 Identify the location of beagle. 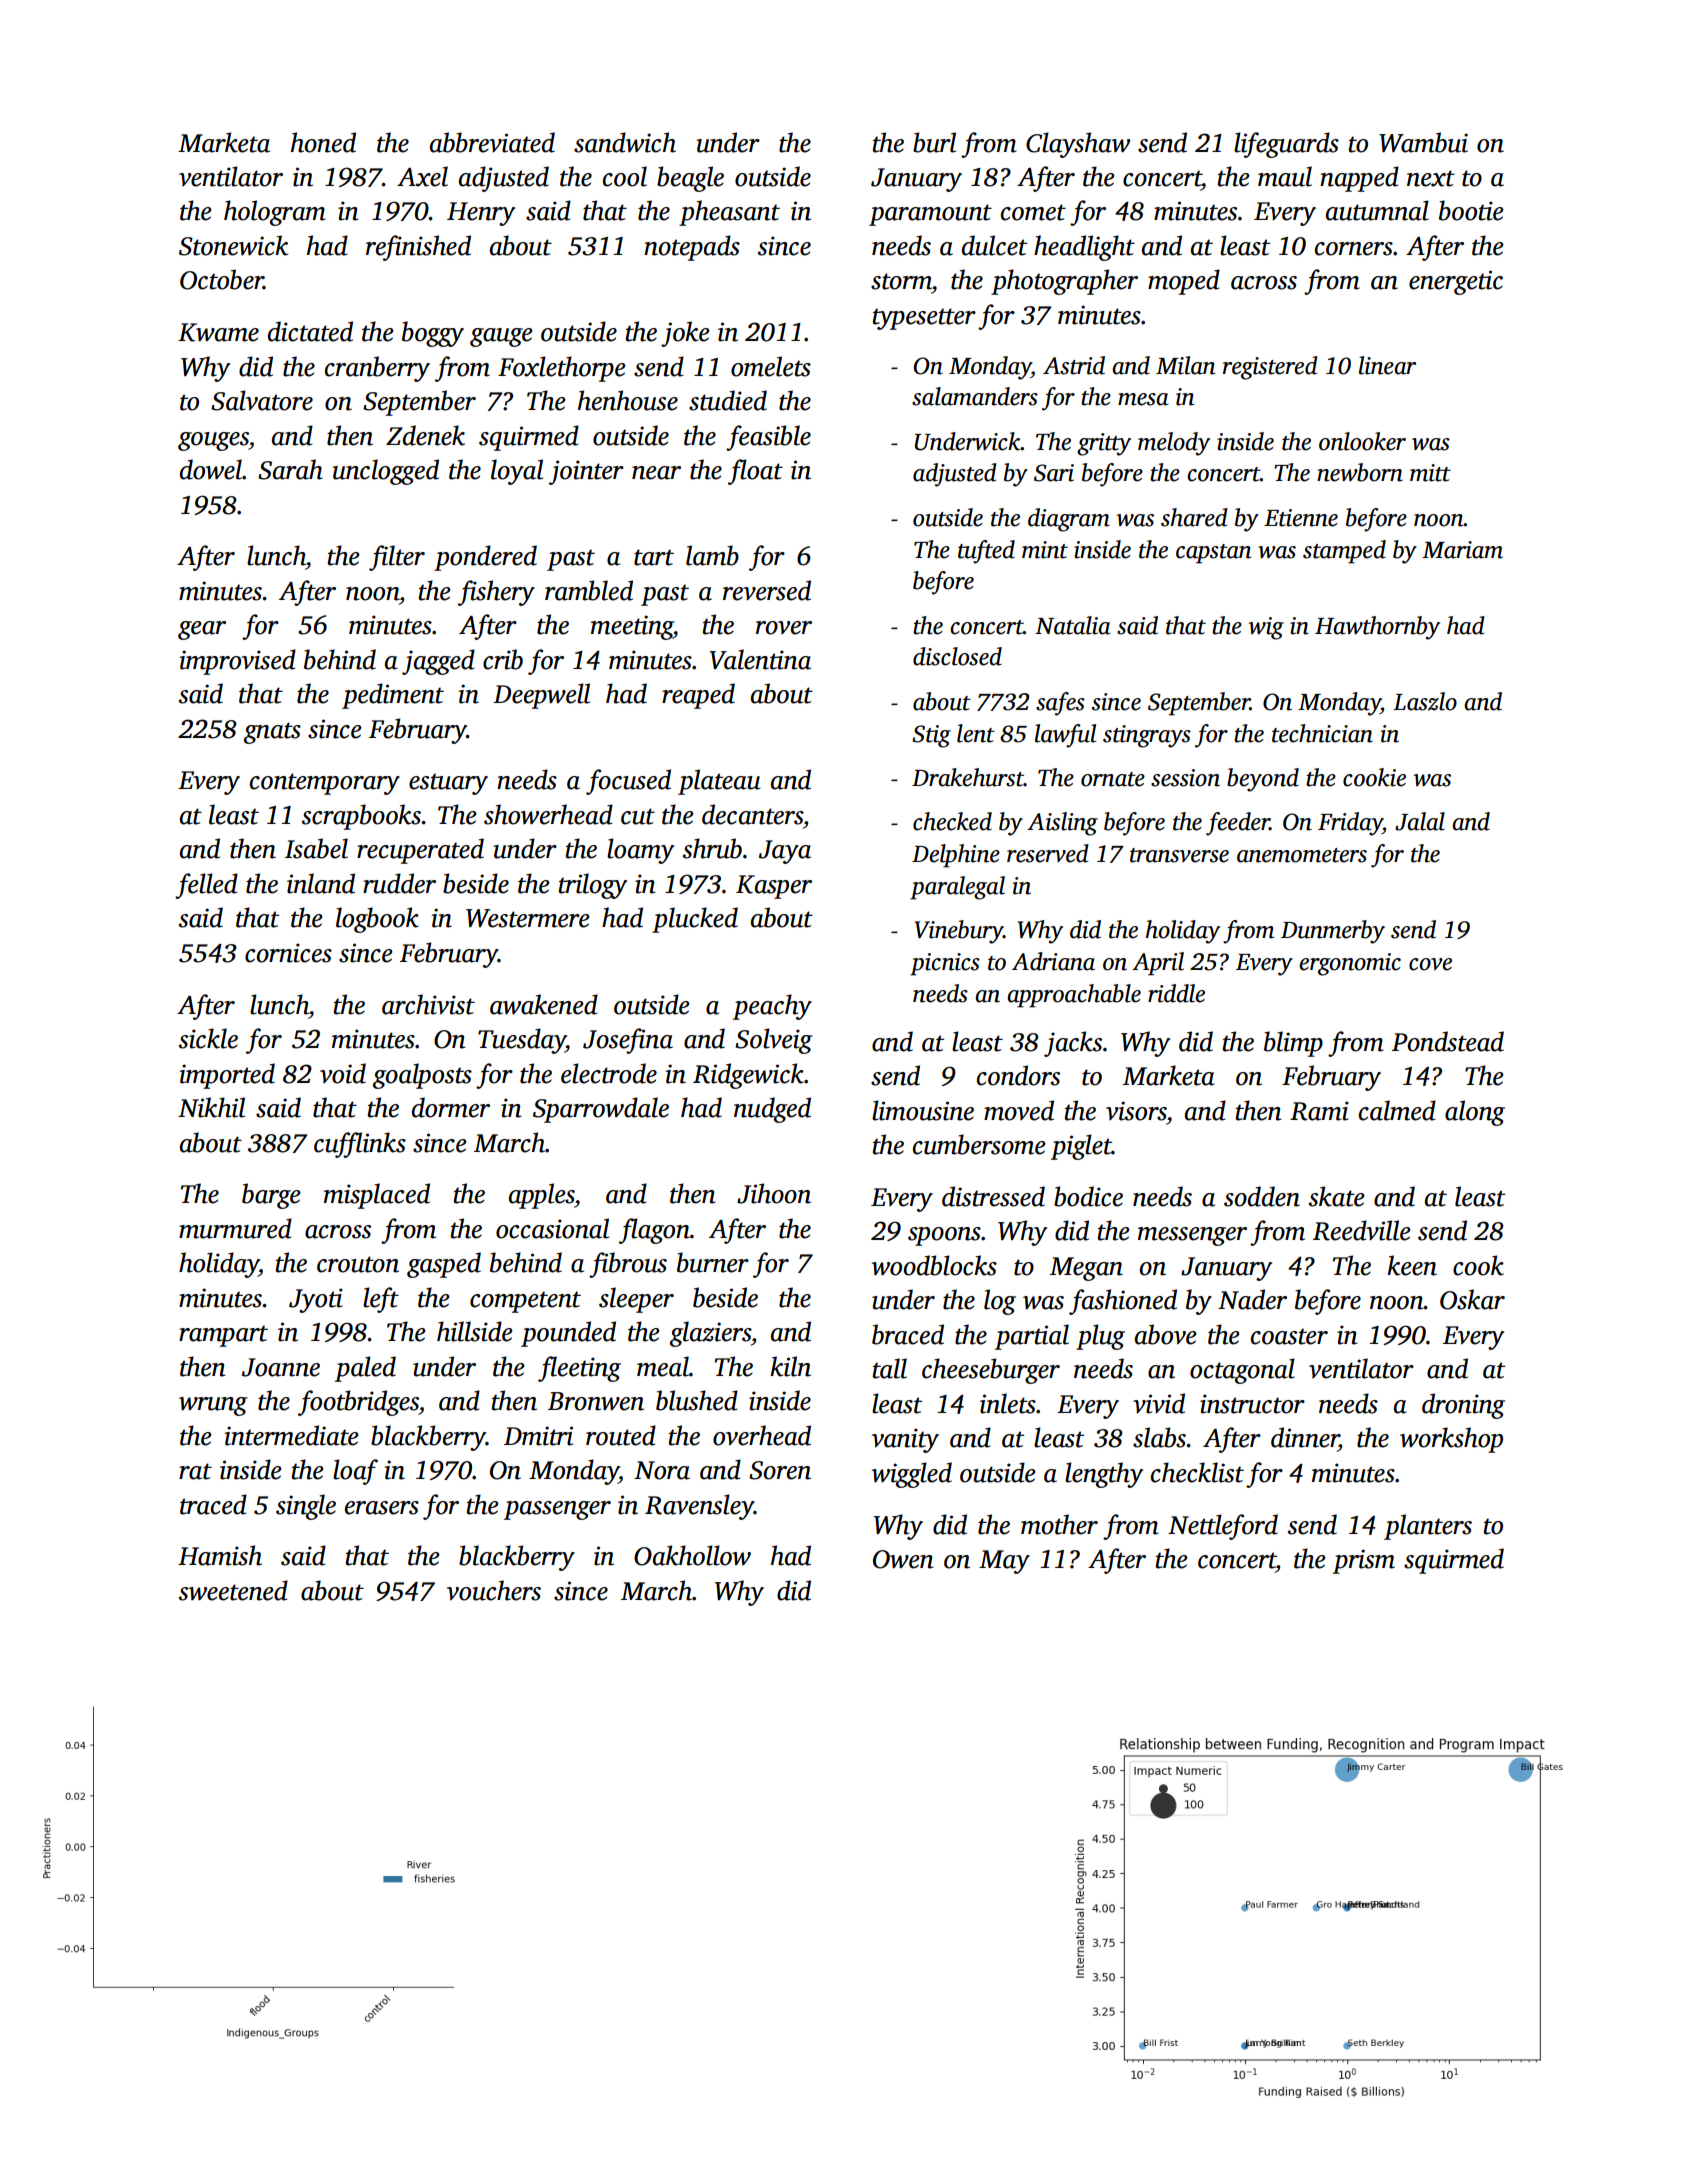
(690, 179).
